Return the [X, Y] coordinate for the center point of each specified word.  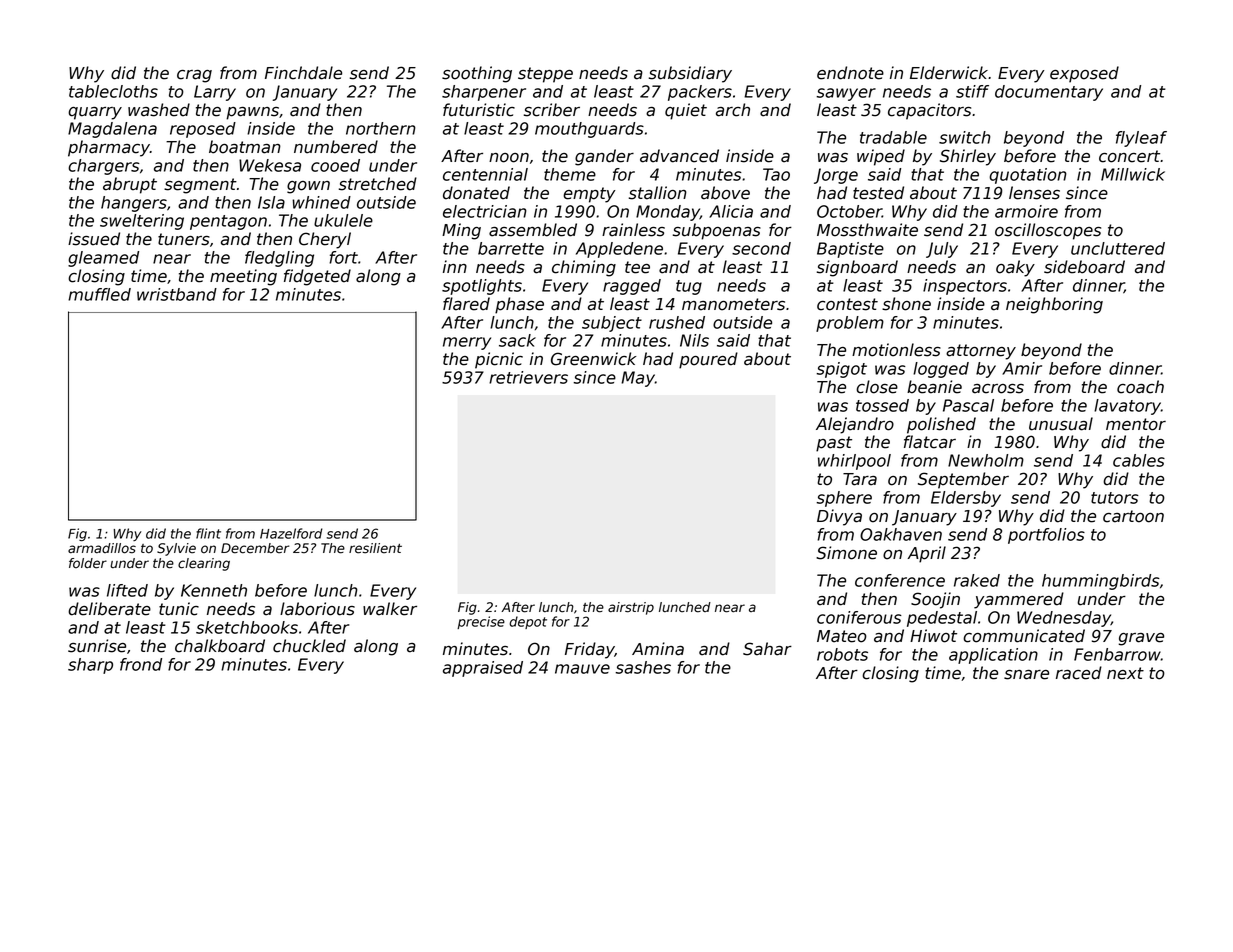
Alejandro [855, 425]
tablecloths [113, 91]
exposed [1084, 74]
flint [208, 533]
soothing [477, 74]
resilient [375, 548]
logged [941, 370]
